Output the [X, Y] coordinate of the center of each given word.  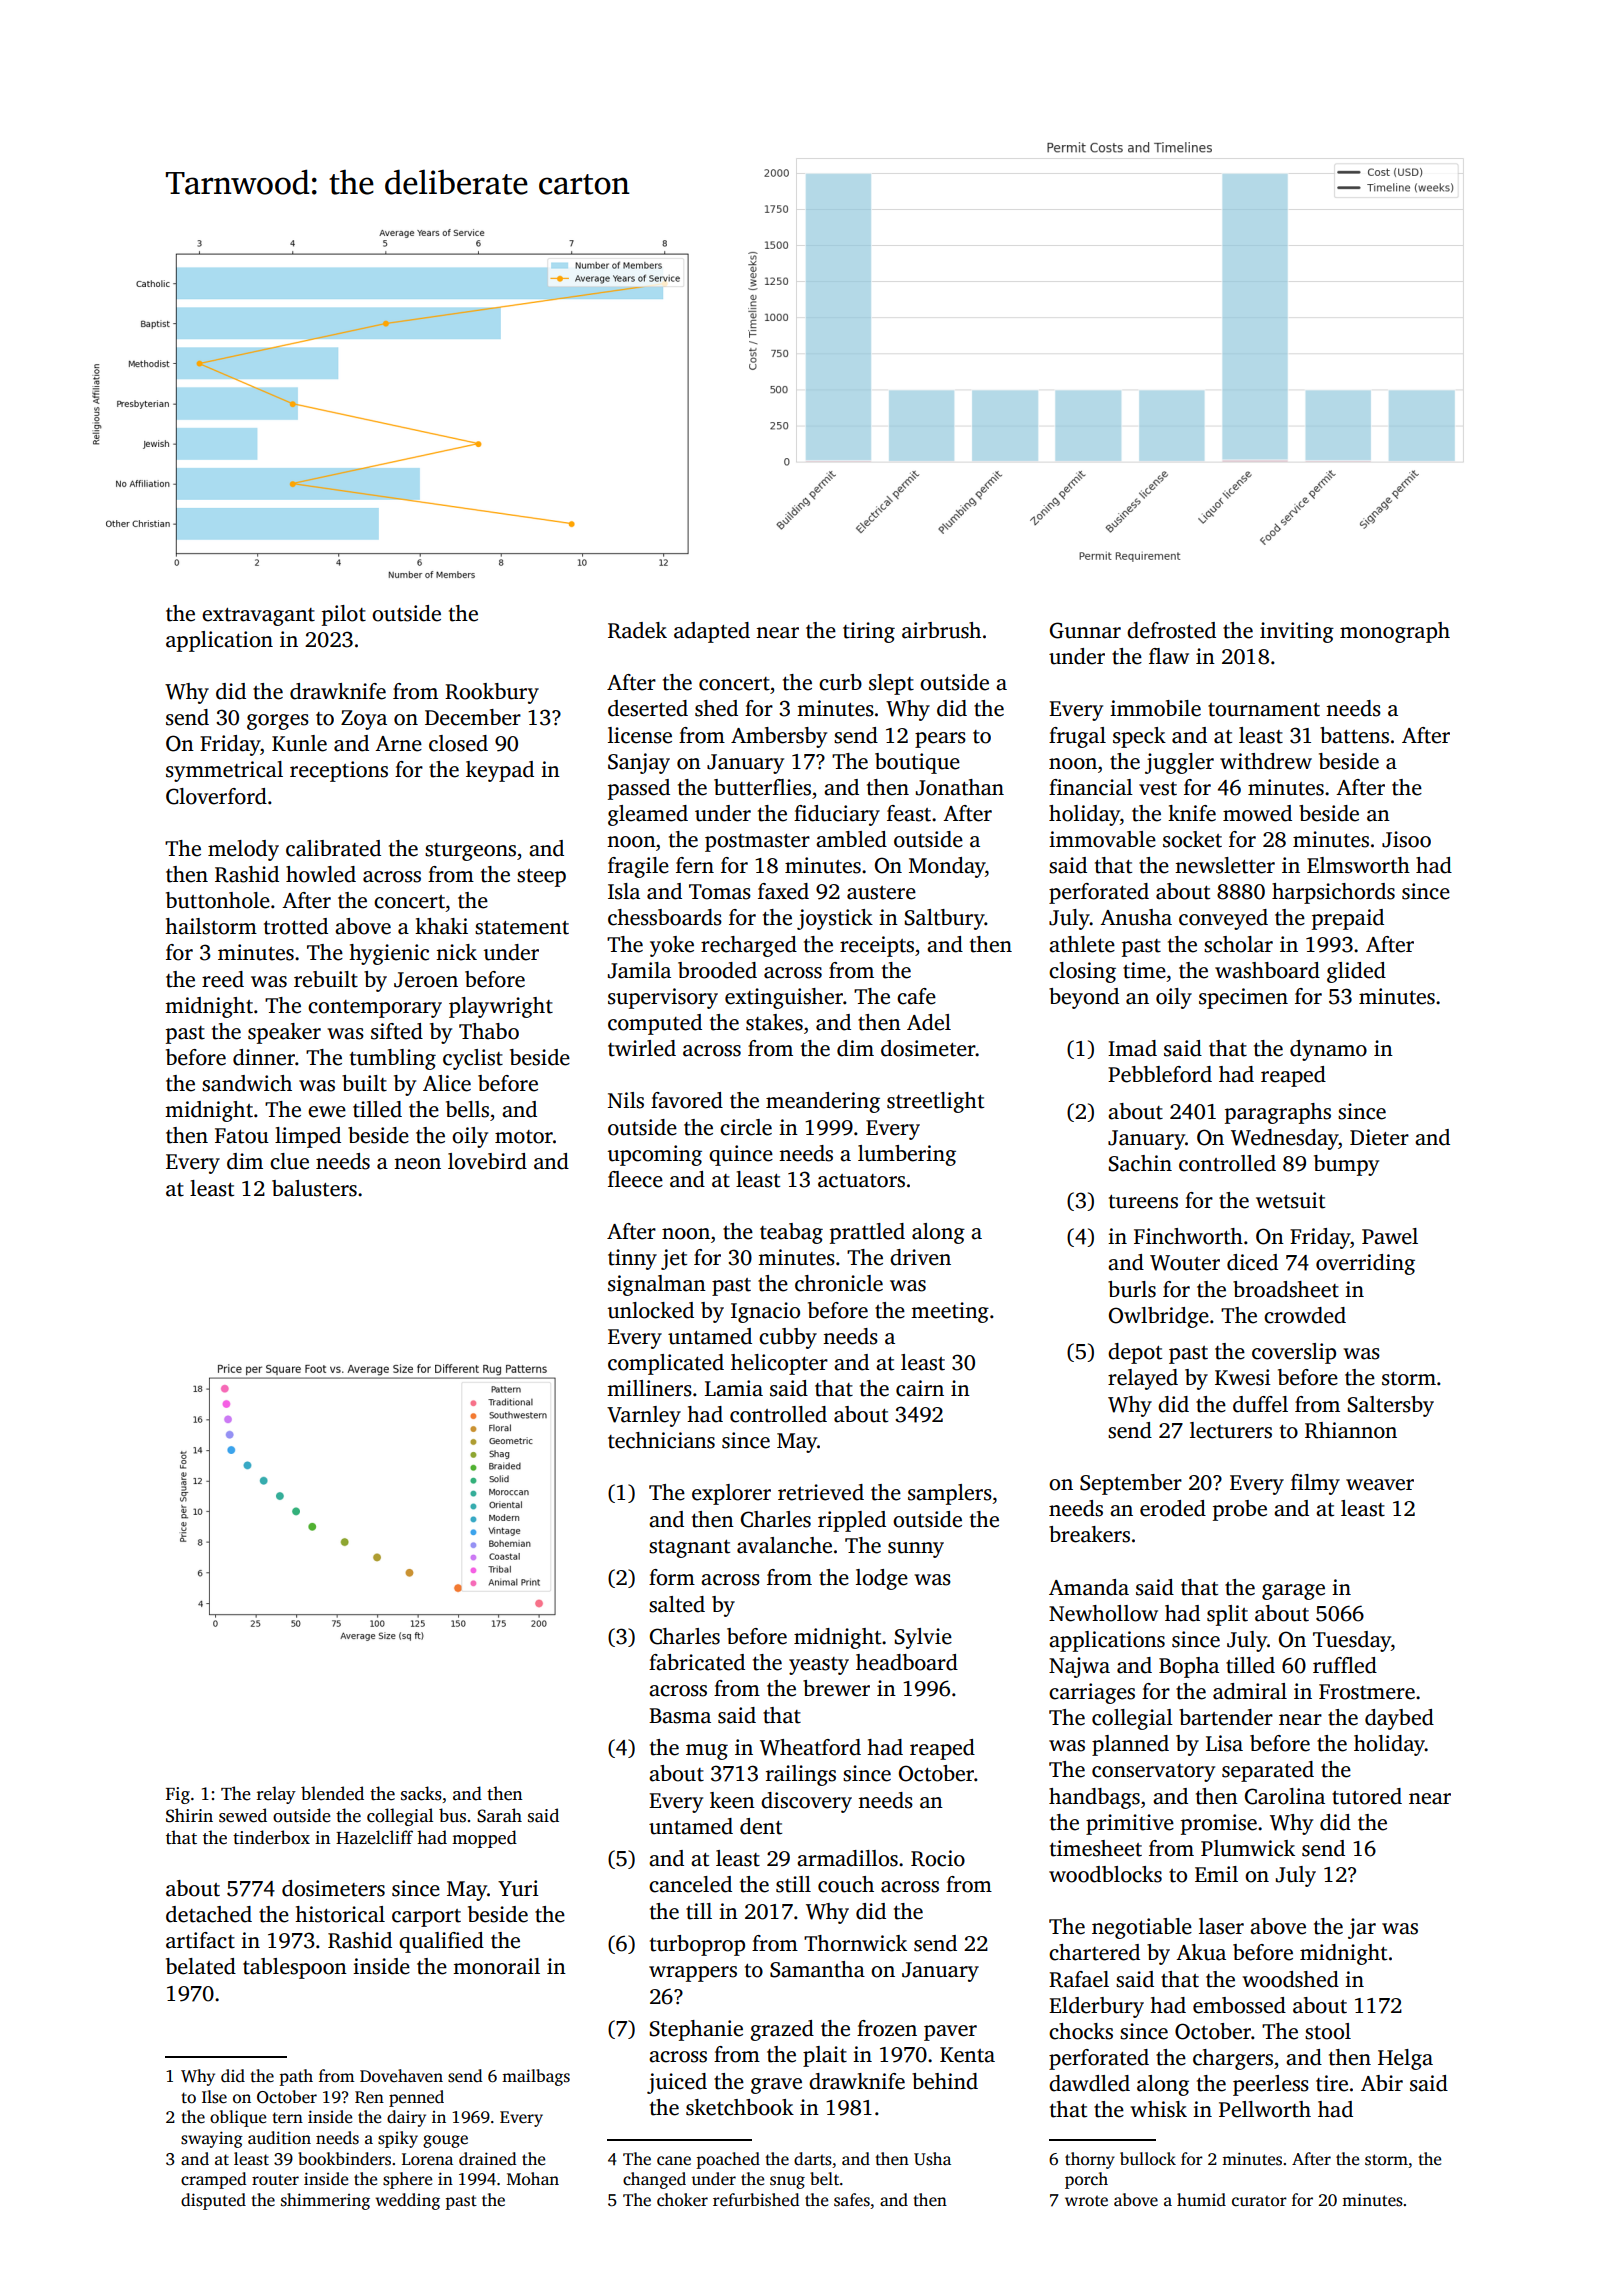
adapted [712, 632]
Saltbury [945, 919]
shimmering [325, 2201]
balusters [314, 1188]
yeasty [819, 1666]
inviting [1297, 632]
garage [1293, 1592]
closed [458, 743]
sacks [421, 1793]
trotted [296, 926]
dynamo [1328, 1050]
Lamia [734, 1388]
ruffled [1345, 1665]
